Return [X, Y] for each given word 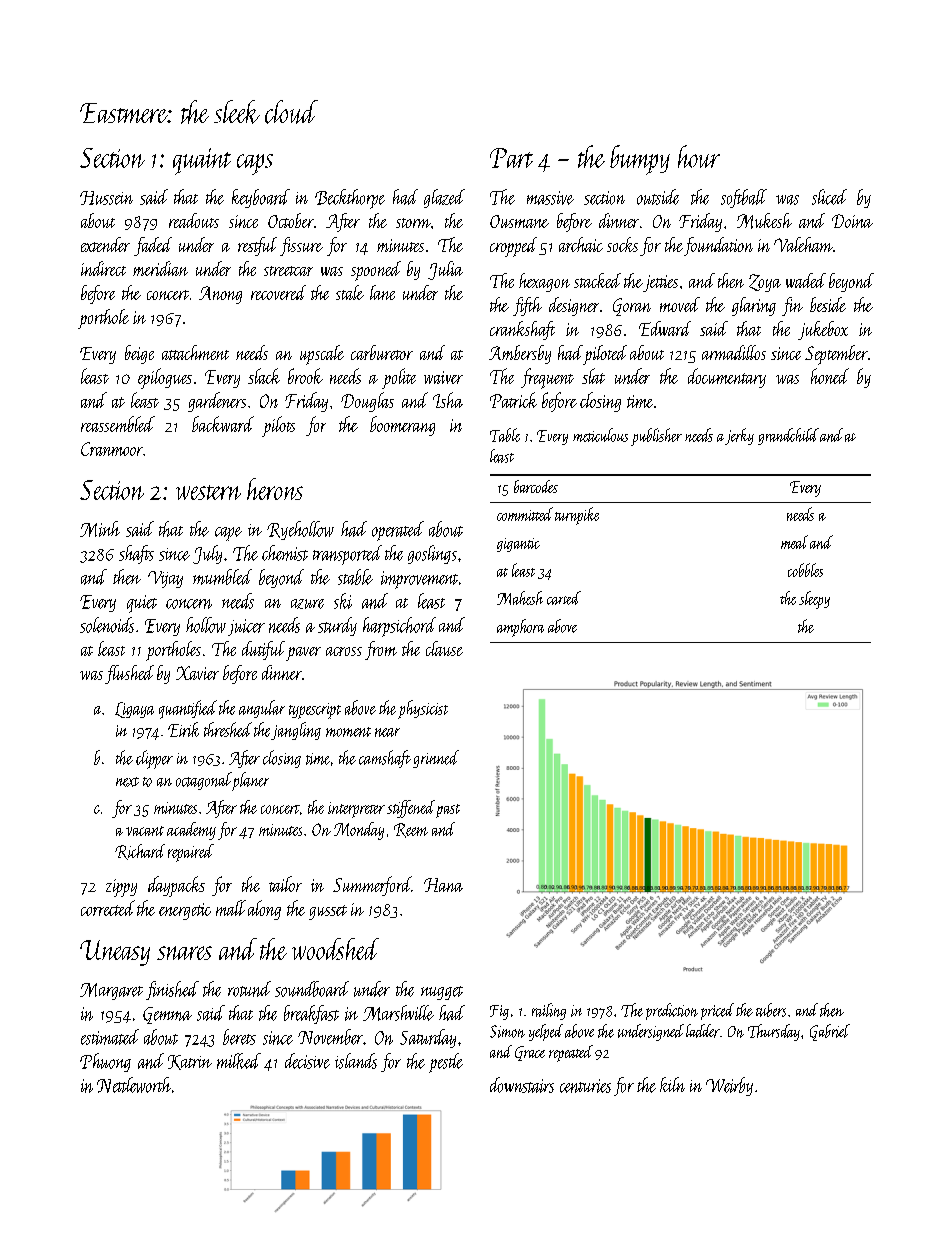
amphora [520, 628]
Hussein [106, 198]
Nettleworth [134, 1085]
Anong [220, 295]
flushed [129, 674]
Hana [443, 885]
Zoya [765, 283]
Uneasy [115, 953]
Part [511, 158]
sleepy [814, 600]
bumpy [640, 160]
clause [444, 648]
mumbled [222, 577]
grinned [436, 759]
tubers [771, 1010]
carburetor [382, 352]
